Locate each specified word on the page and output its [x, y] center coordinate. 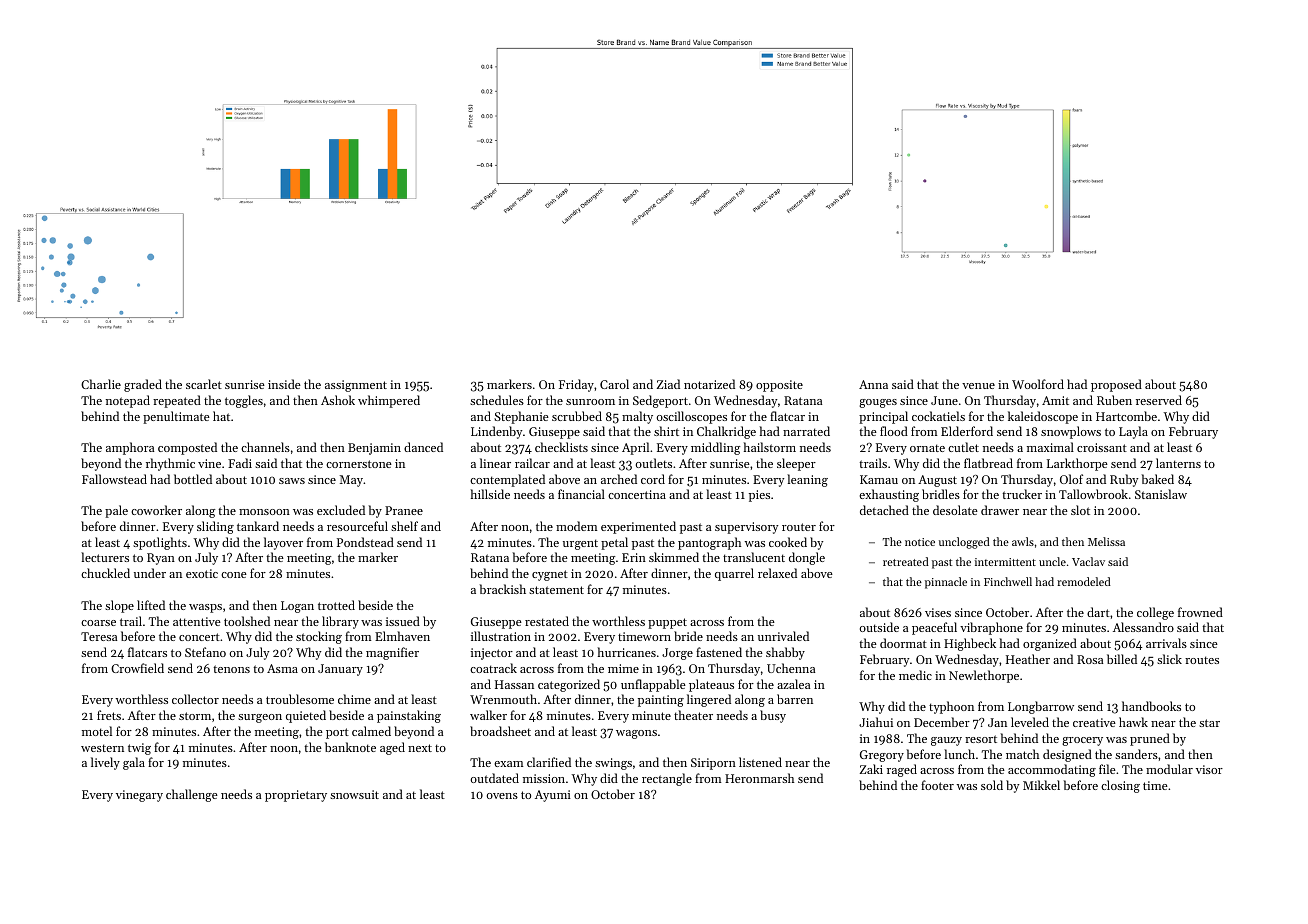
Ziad [668, 384]
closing [1120, 786]
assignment [356, 386]
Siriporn [713, 764]
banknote [350, 747]
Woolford [1038, 384]
